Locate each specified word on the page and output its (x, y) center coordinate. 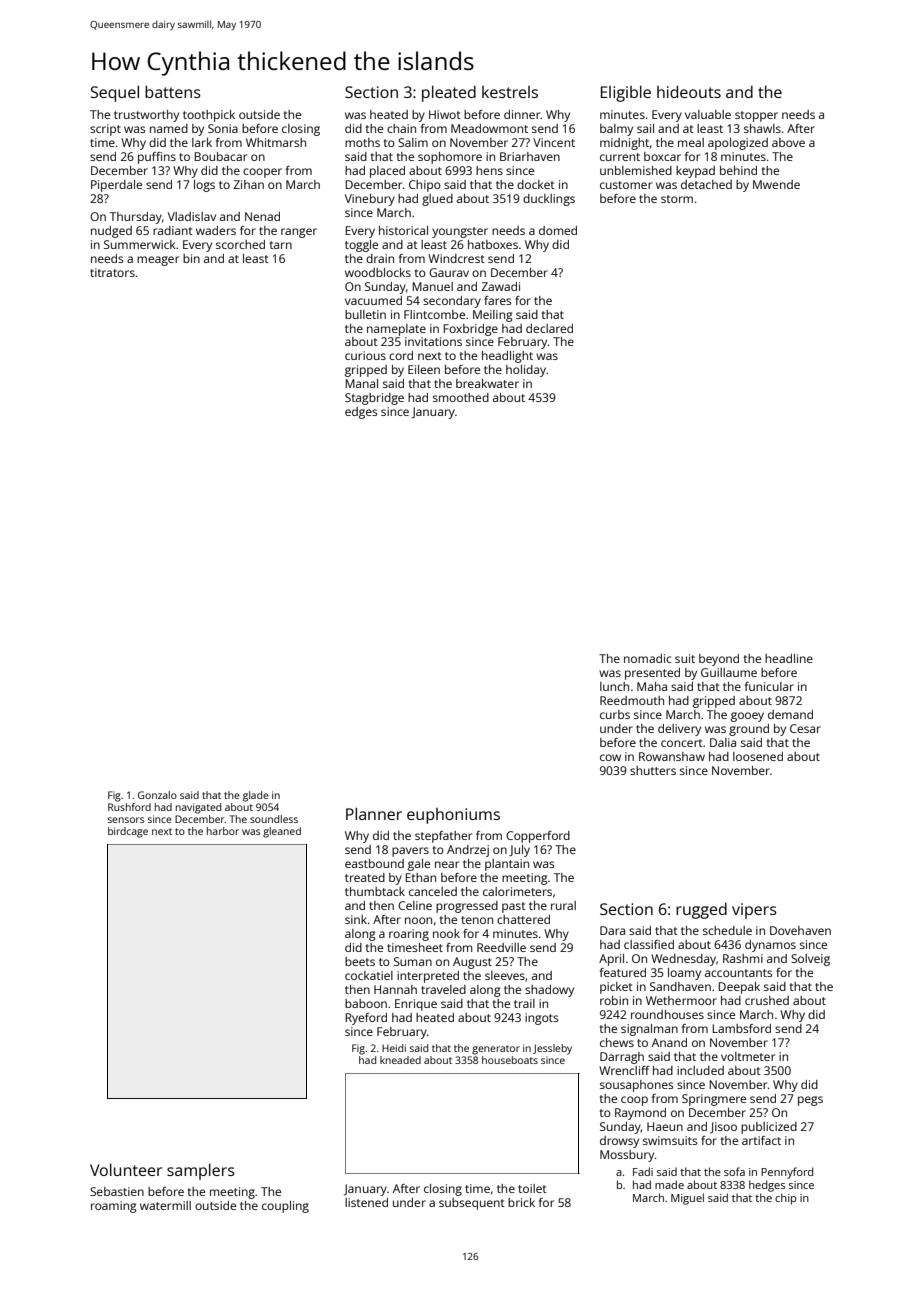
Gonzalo (157, 795)
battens (173, 91)
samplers (201, 1171)
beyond (719, 660)
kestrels (510, 92)
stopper (756, 116)
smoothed (461, 397)
